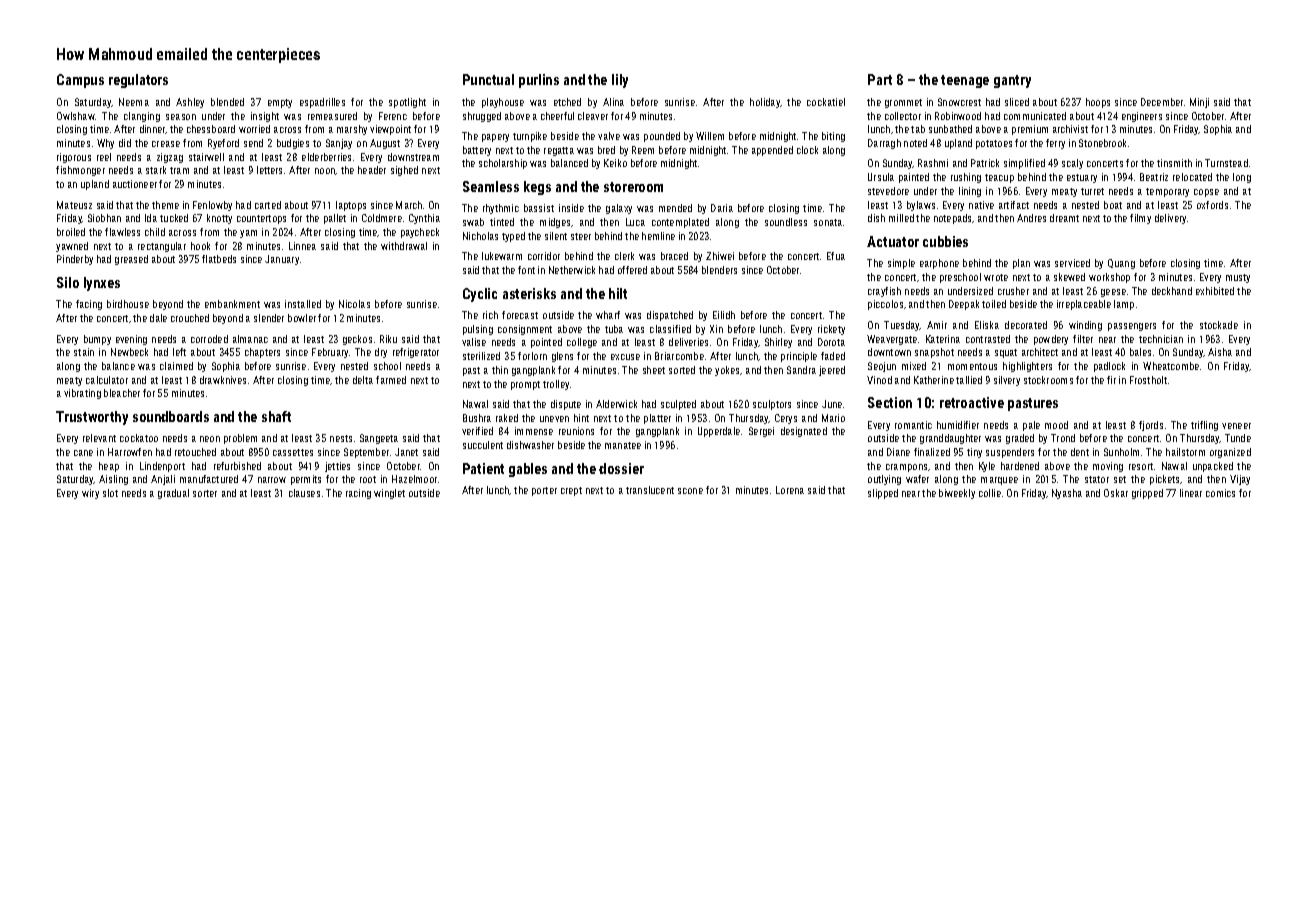 Image resolution: width=1308 pixels, height=924 pixels. Describe the element at coordinates (219, 259) in the document. I see `flatbeds` at that location.
